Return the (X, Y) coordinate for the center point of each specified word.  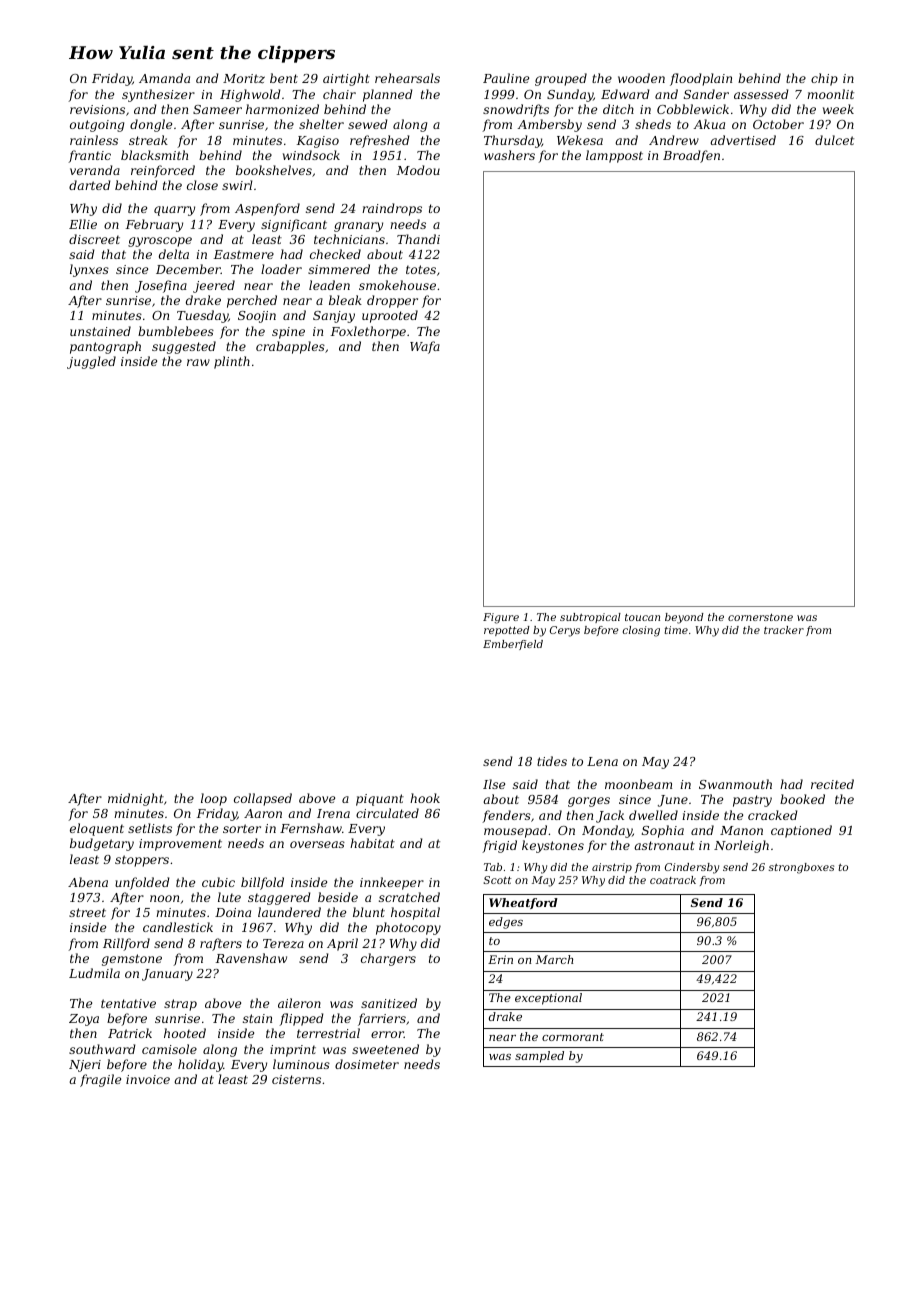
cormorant (573, 1037)
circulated (387, 813)
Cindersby (692, 868)
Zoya (84, 1020)
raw (198, 362)
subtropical (590, 618)
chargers (388, 959)
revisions (97, 109)
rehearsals (407, 78)
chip (824, 79)
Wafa (425, 347)
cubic (218, 882)
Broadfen (691, 156)
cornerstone (760, 617)
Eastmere (244, 254)
